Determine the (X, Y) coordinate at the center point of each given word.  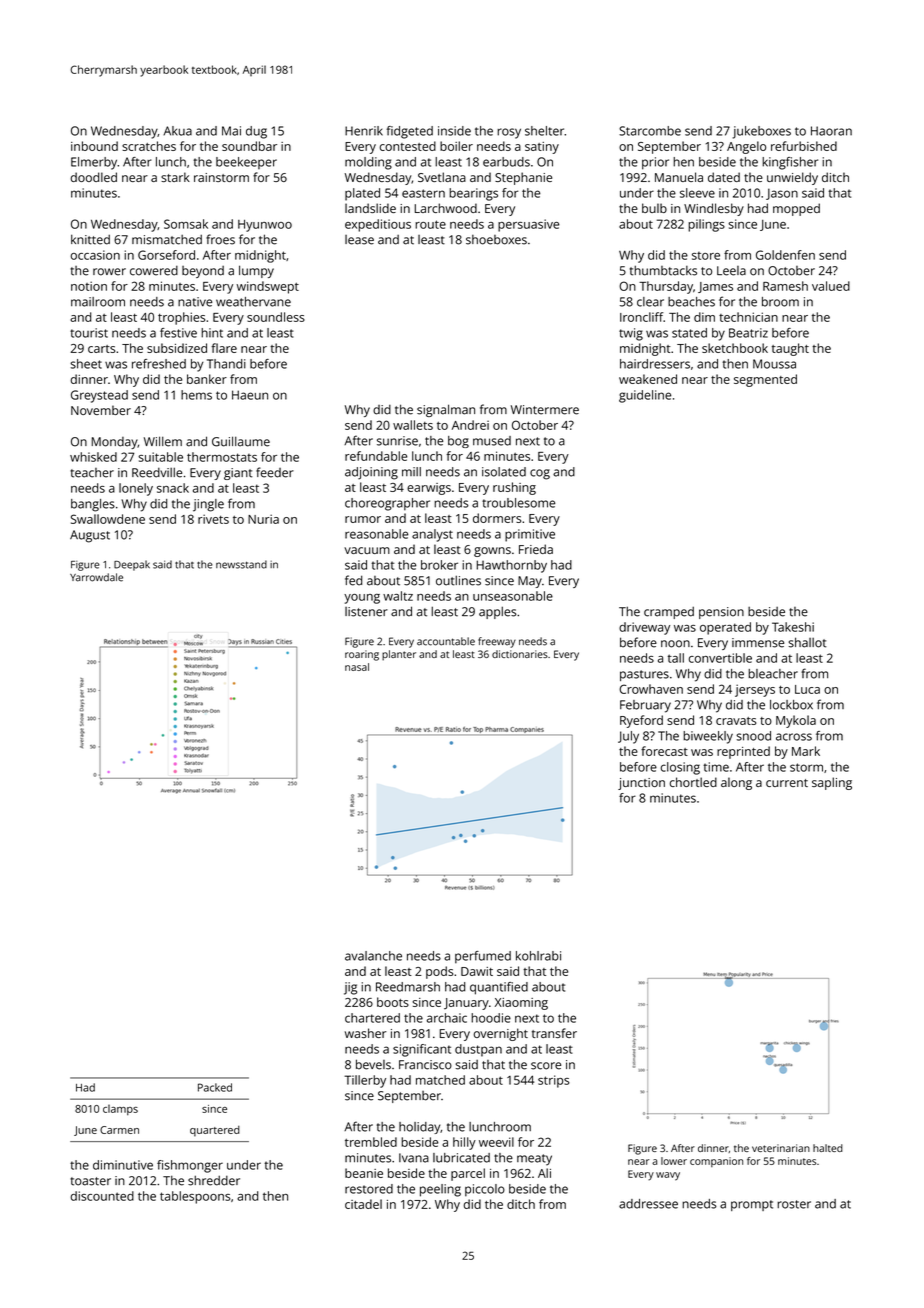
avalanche (373, 956)
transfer (554, 1033)
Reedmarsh (408, 987)
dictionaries (520, 654)
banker (207, 379)
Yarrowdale (96, 577)
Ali (544, 1173)
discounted (102, 1196)
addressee (648, 1204)
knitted (90, 239)
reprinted (743, 752)
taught (790, 349)
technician (748, 317)
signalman (446, 410)
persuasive (528, 225)
